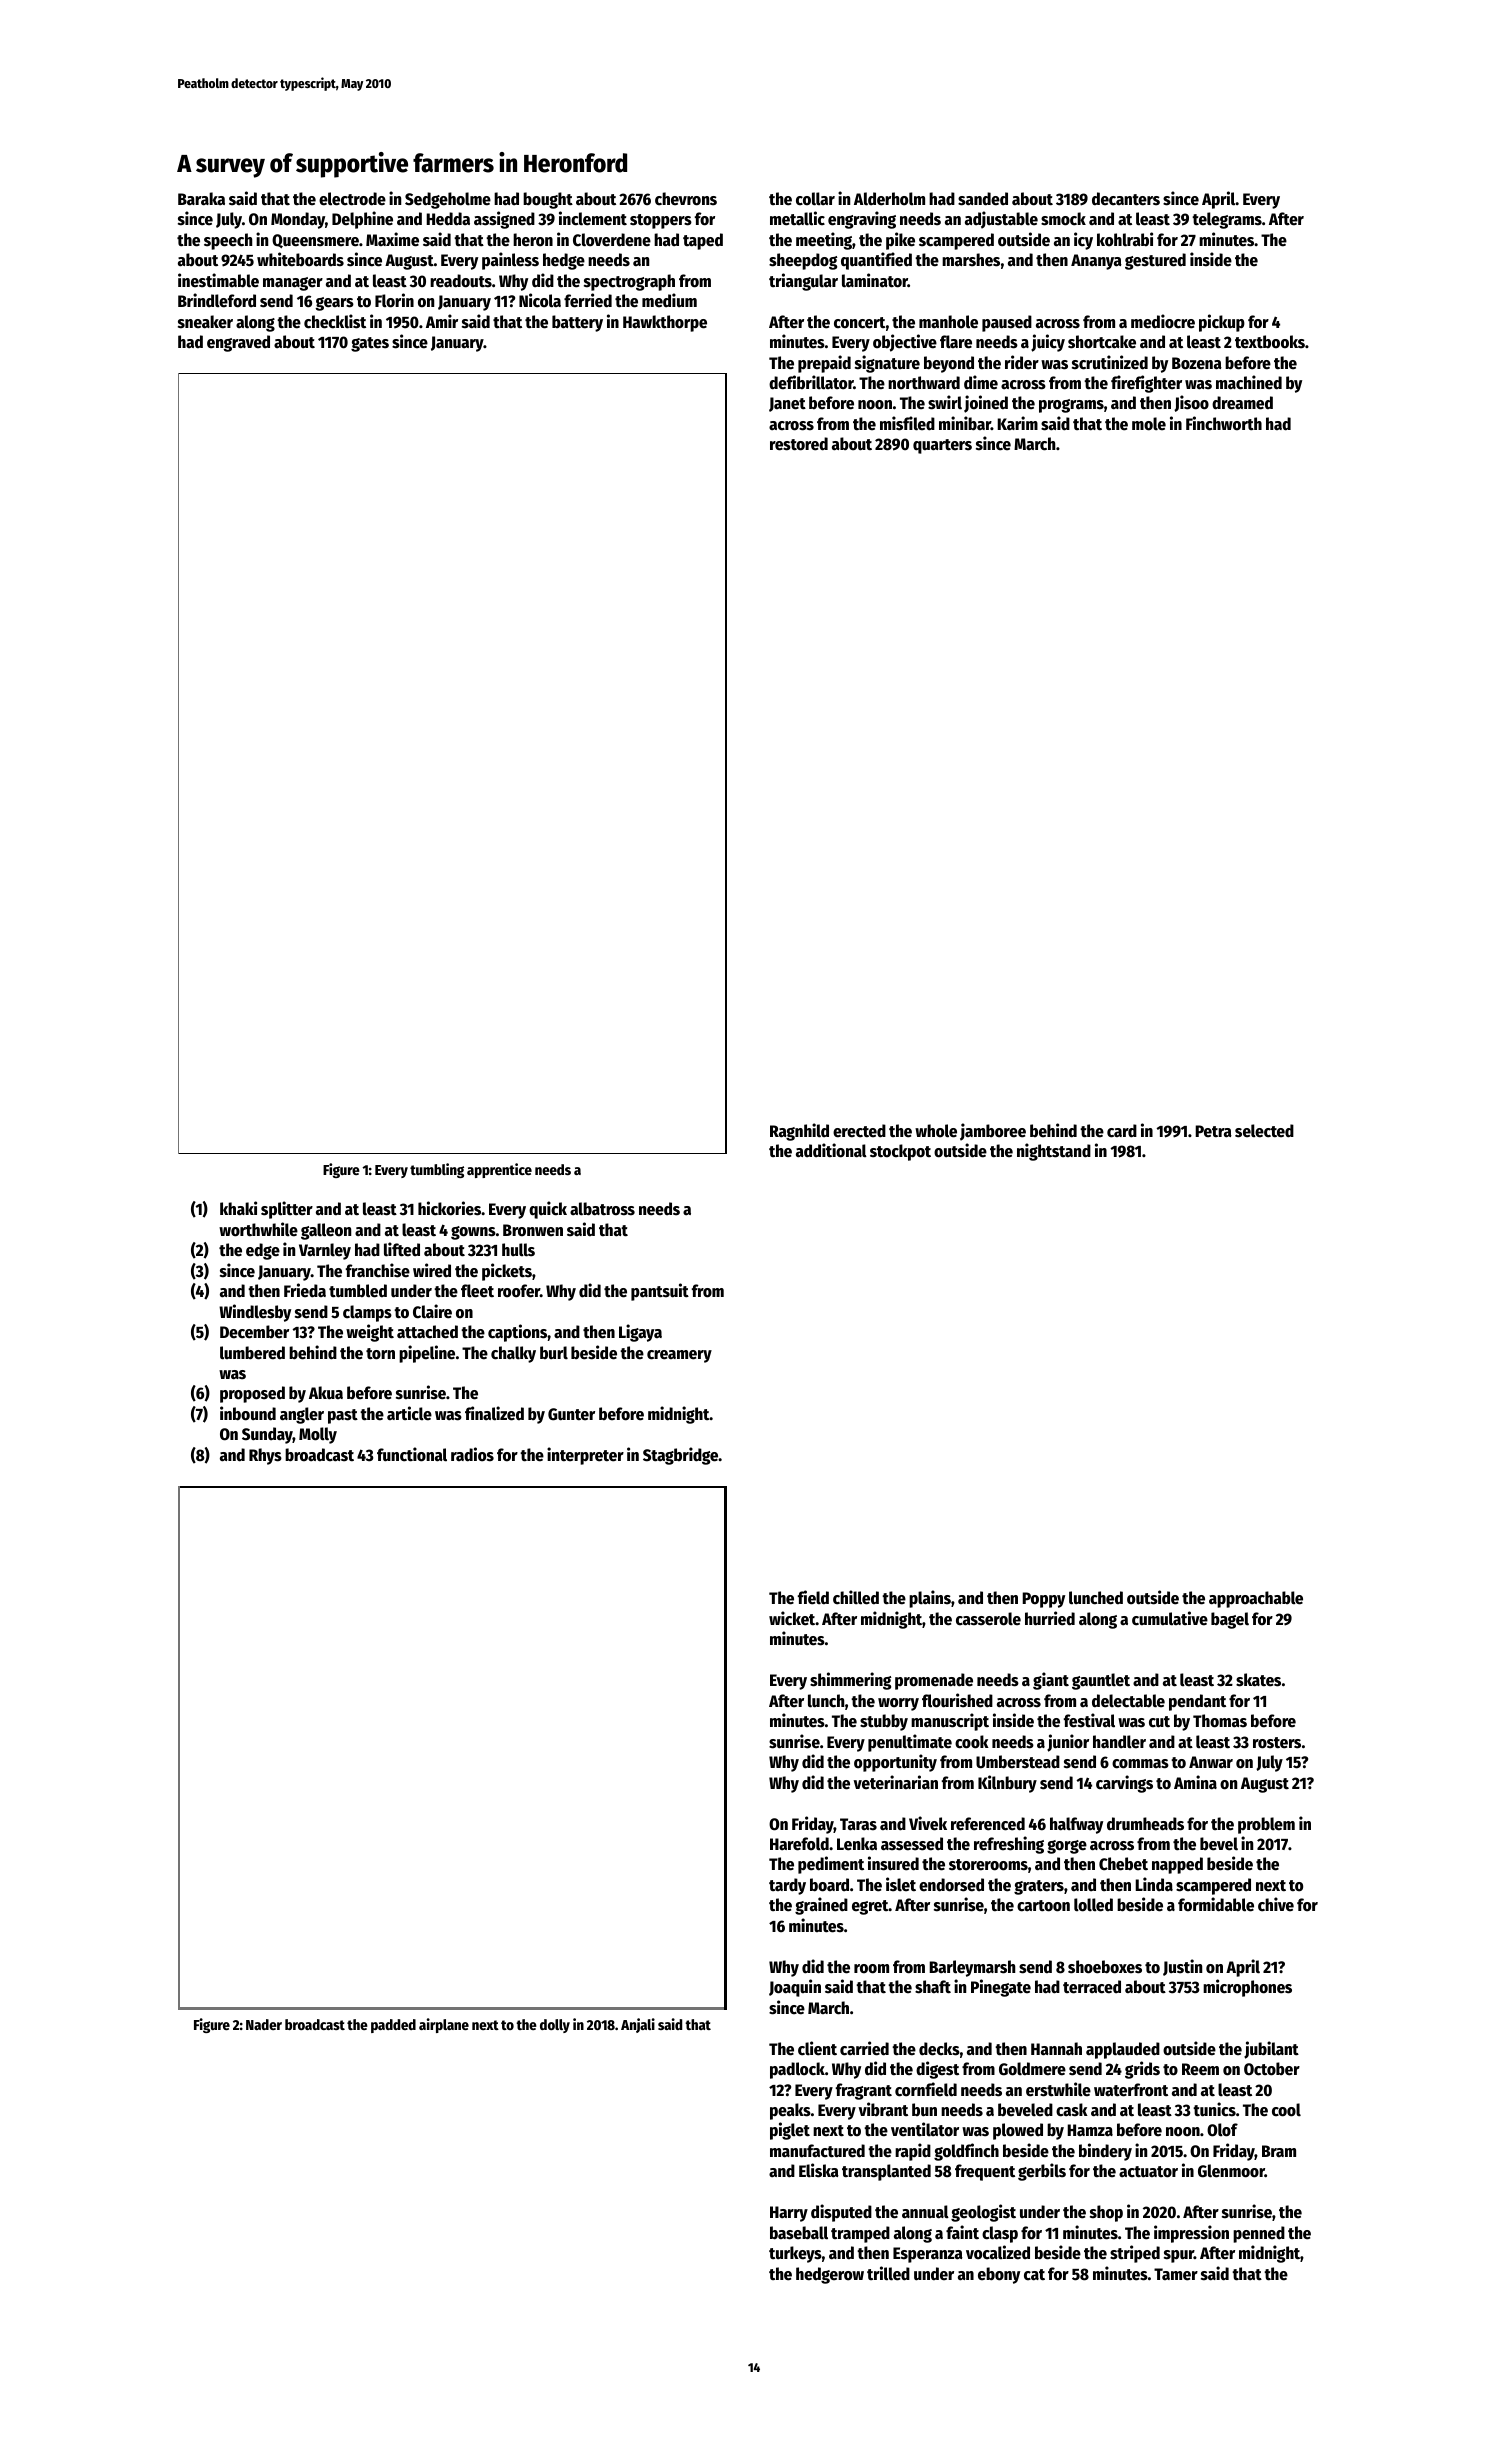 This image has width=1496, height=2464. What do you see at coordinates (238, 1208) in the image?
I see `khaki` at bounding box center [238, 1208].
